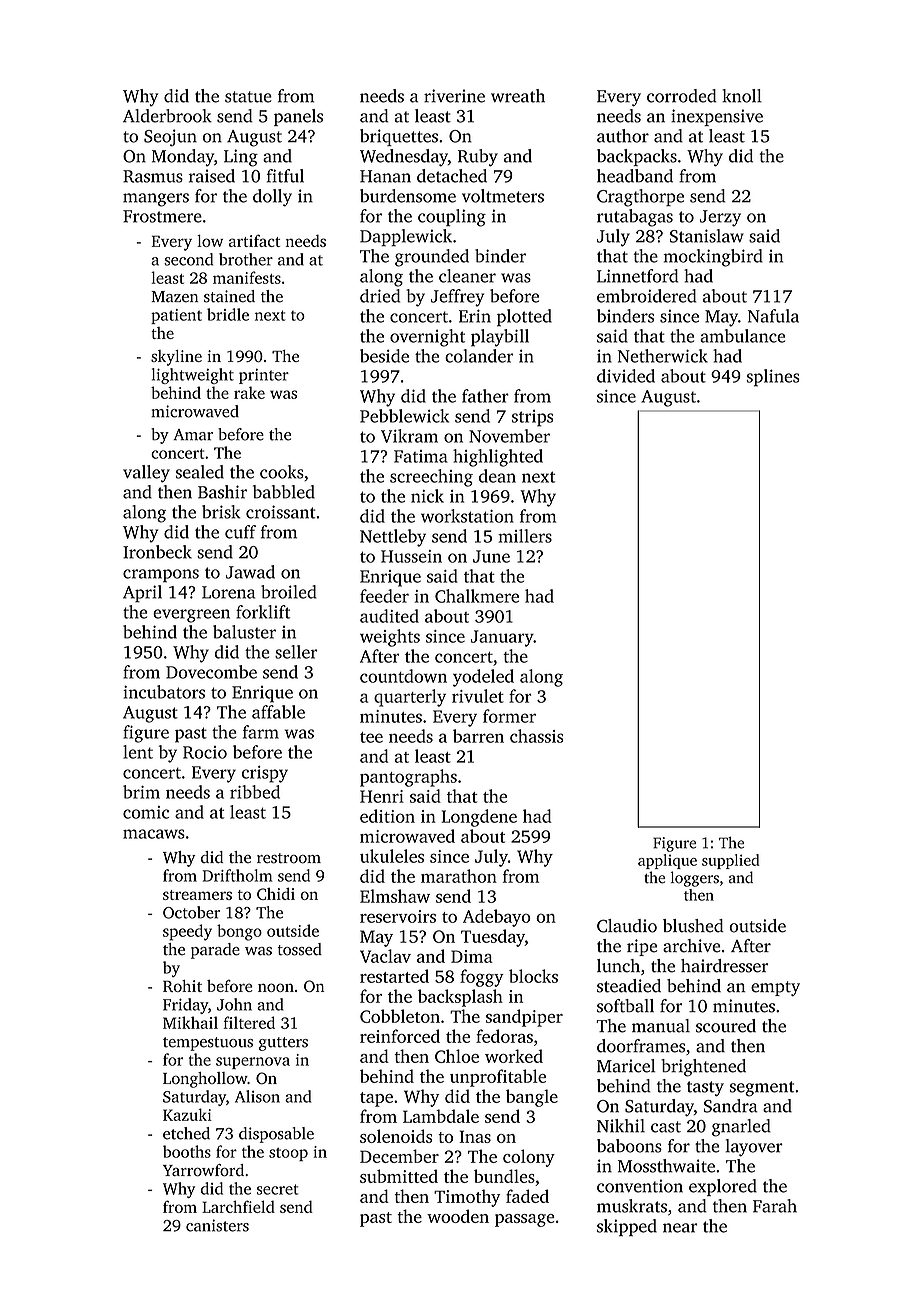 The image size is (924, 1308). Describe the element at coordinates (497, 918) in the screenshot. I see `Adebayo` at that location.
